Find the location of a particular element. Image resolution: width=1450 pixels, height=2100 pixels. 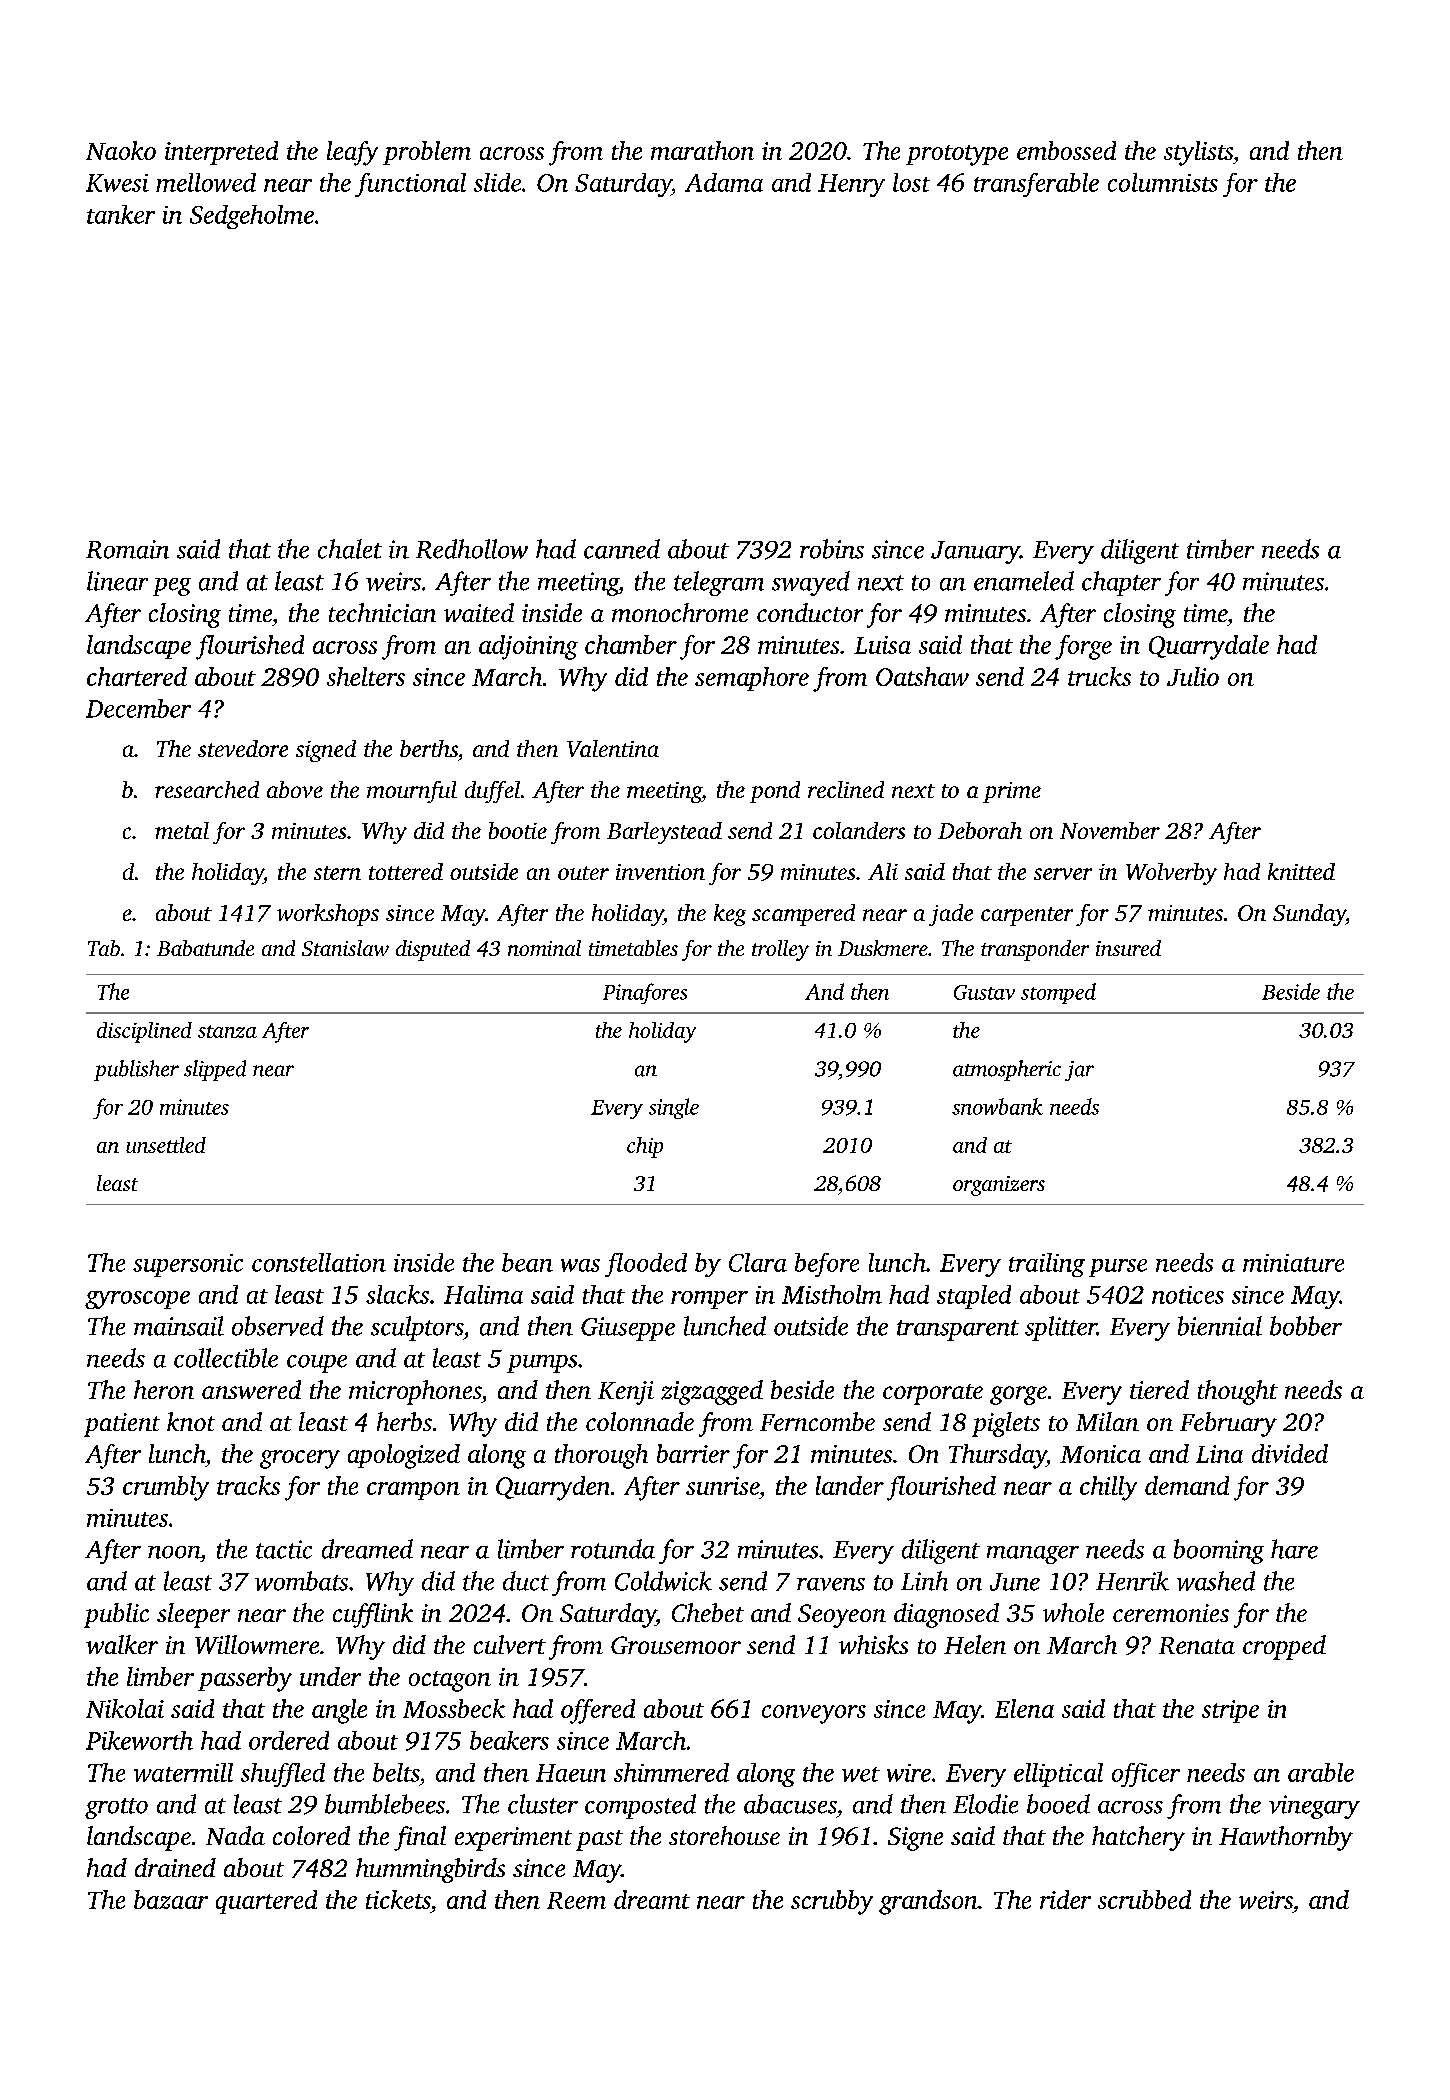

Giuseppe is located at coordinates (628, 1329).
